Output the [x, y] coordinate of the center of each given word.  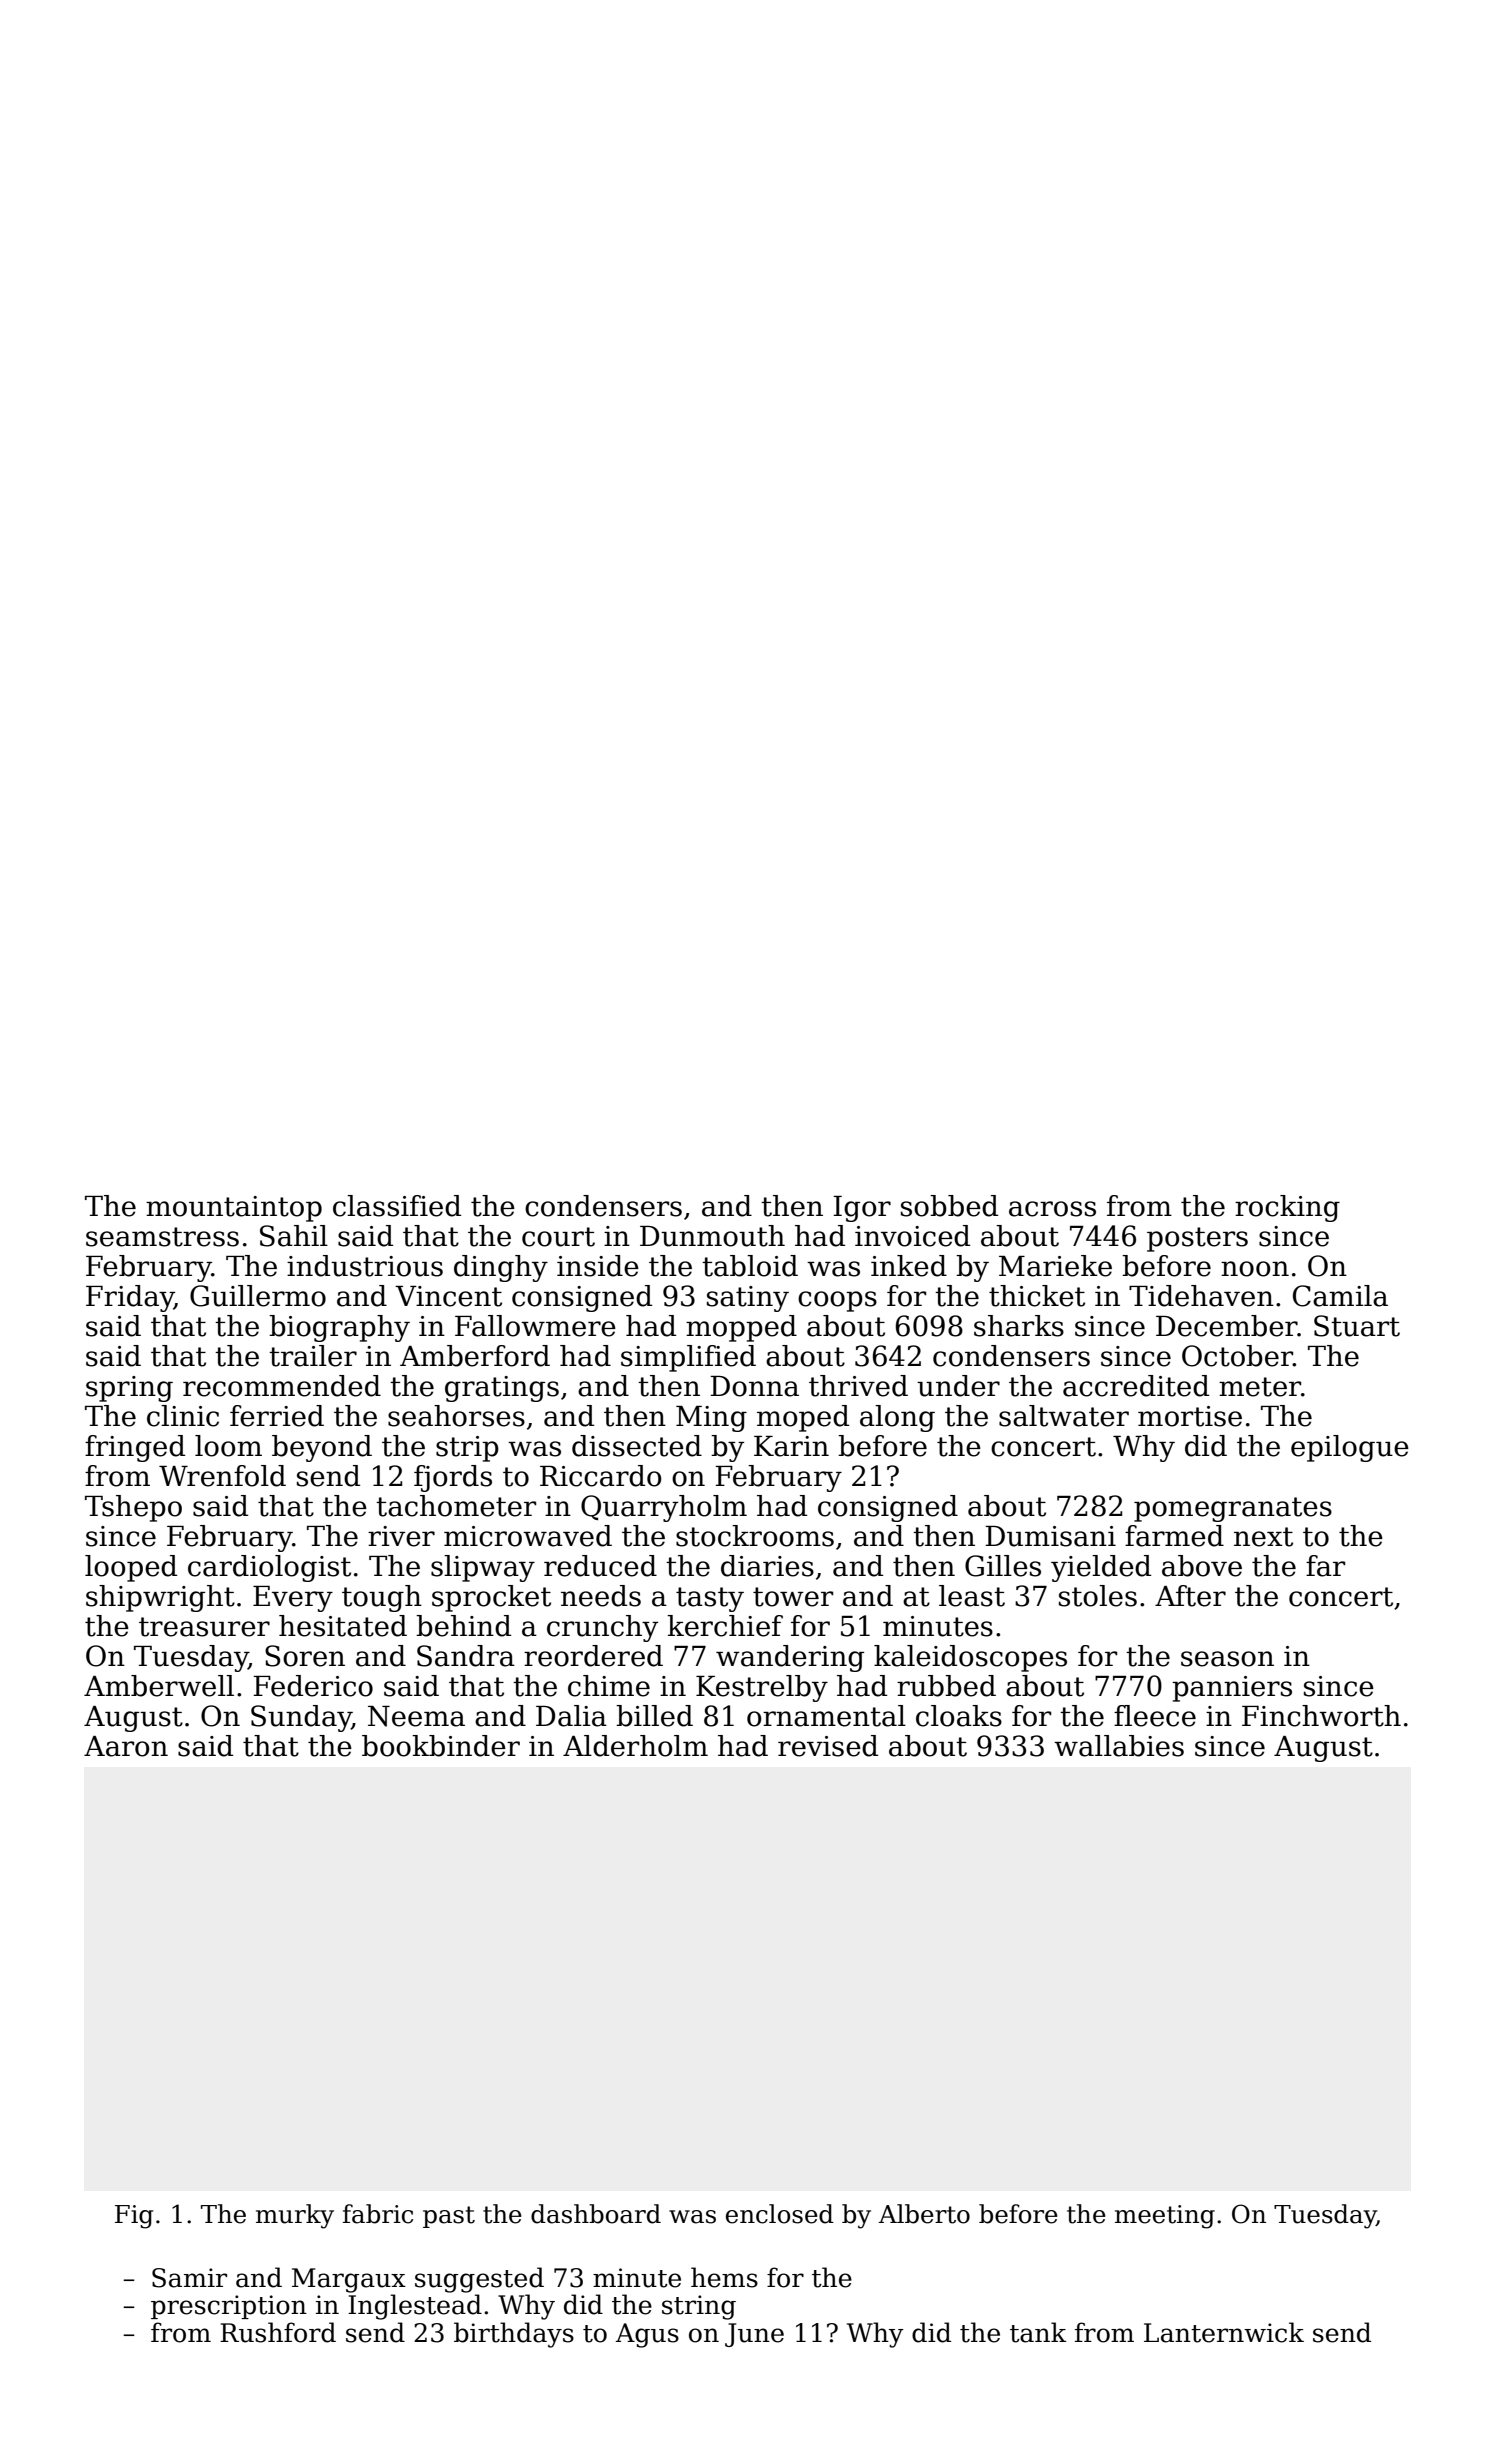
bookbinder [441, 1746]
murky [295, 2216]
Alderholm [635, 1746]
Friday [130, 1298]
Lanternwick [1224, 2332]
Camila [1340, 1296]
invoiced [912, 1236]
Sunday [301, 1718]
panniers [1232, 1689]
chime [609, 1686]
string [699, 2307]
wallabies [1119, 1746]
